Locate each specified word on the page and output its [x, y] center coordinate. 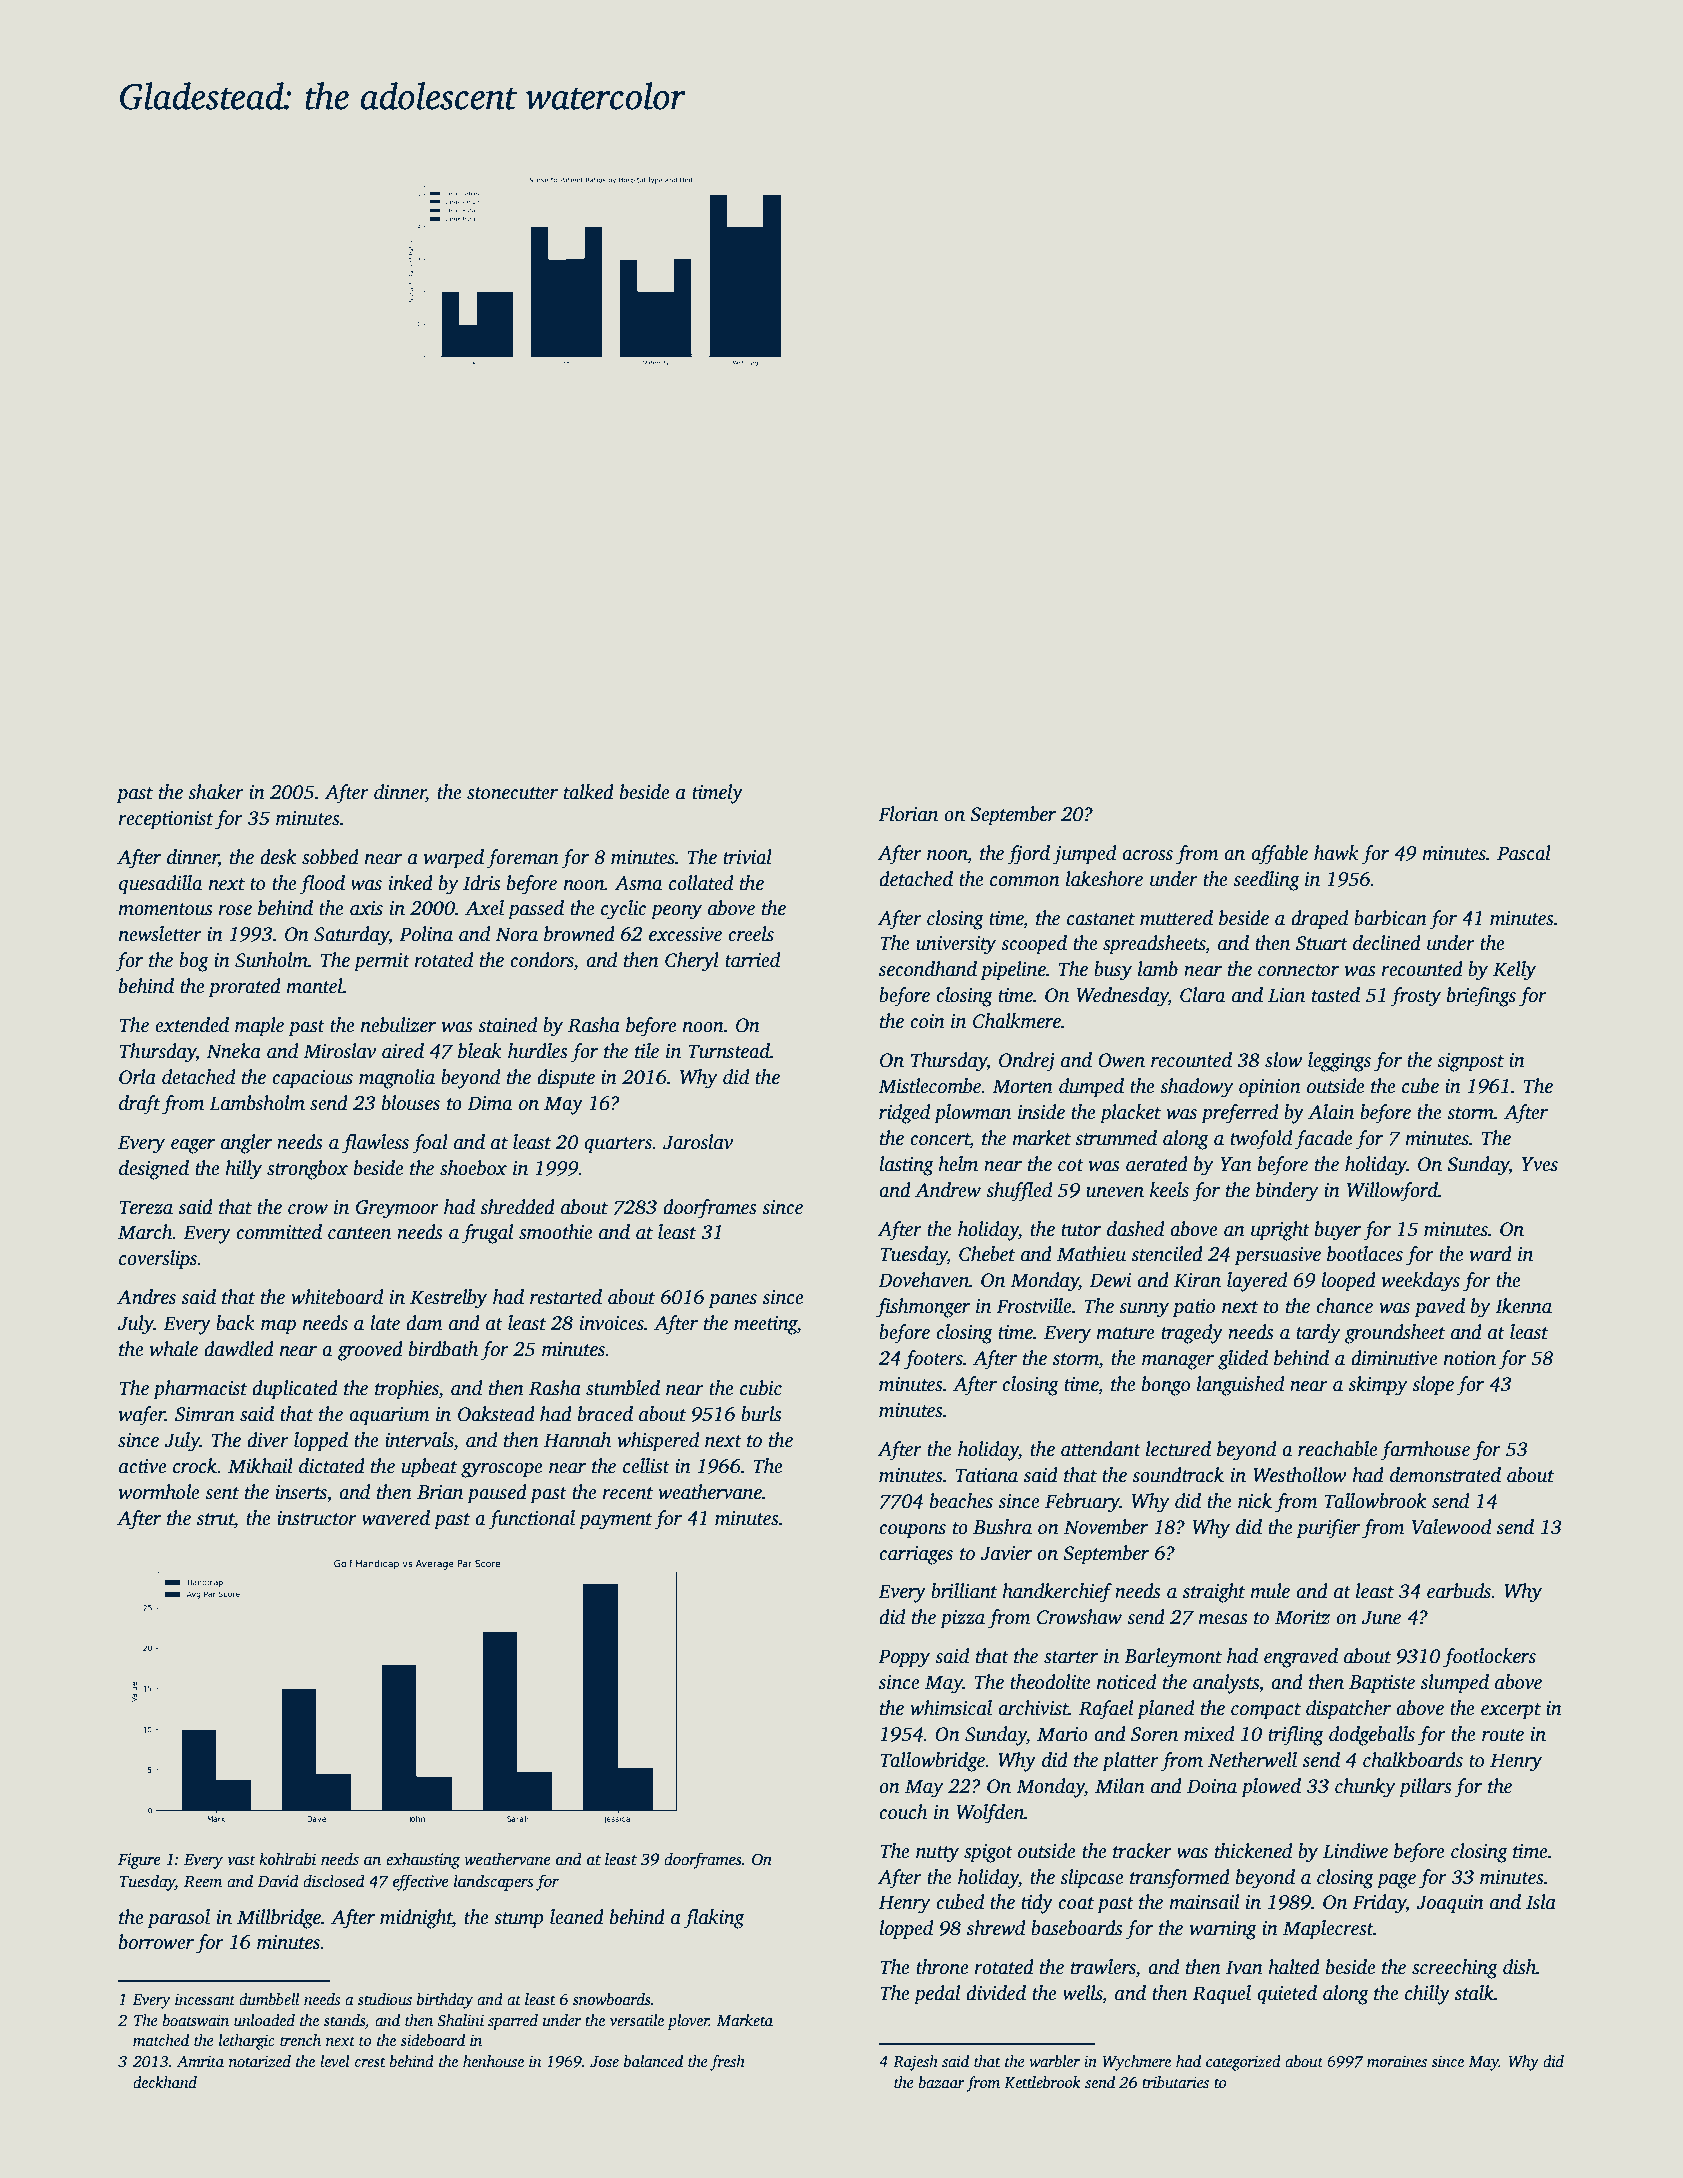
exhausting [423, 1860]
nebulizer [398, 1025]
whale [173, 1349]
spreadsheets [1154, 945]
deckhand [165, 2082]
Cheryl [692, 962]
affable [1279, 855]
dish [1519, 1967]
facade [1324, 1140]
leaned [577, 1917]
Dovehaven [923, 1280]
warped [453, 859]
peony [676, 912]
